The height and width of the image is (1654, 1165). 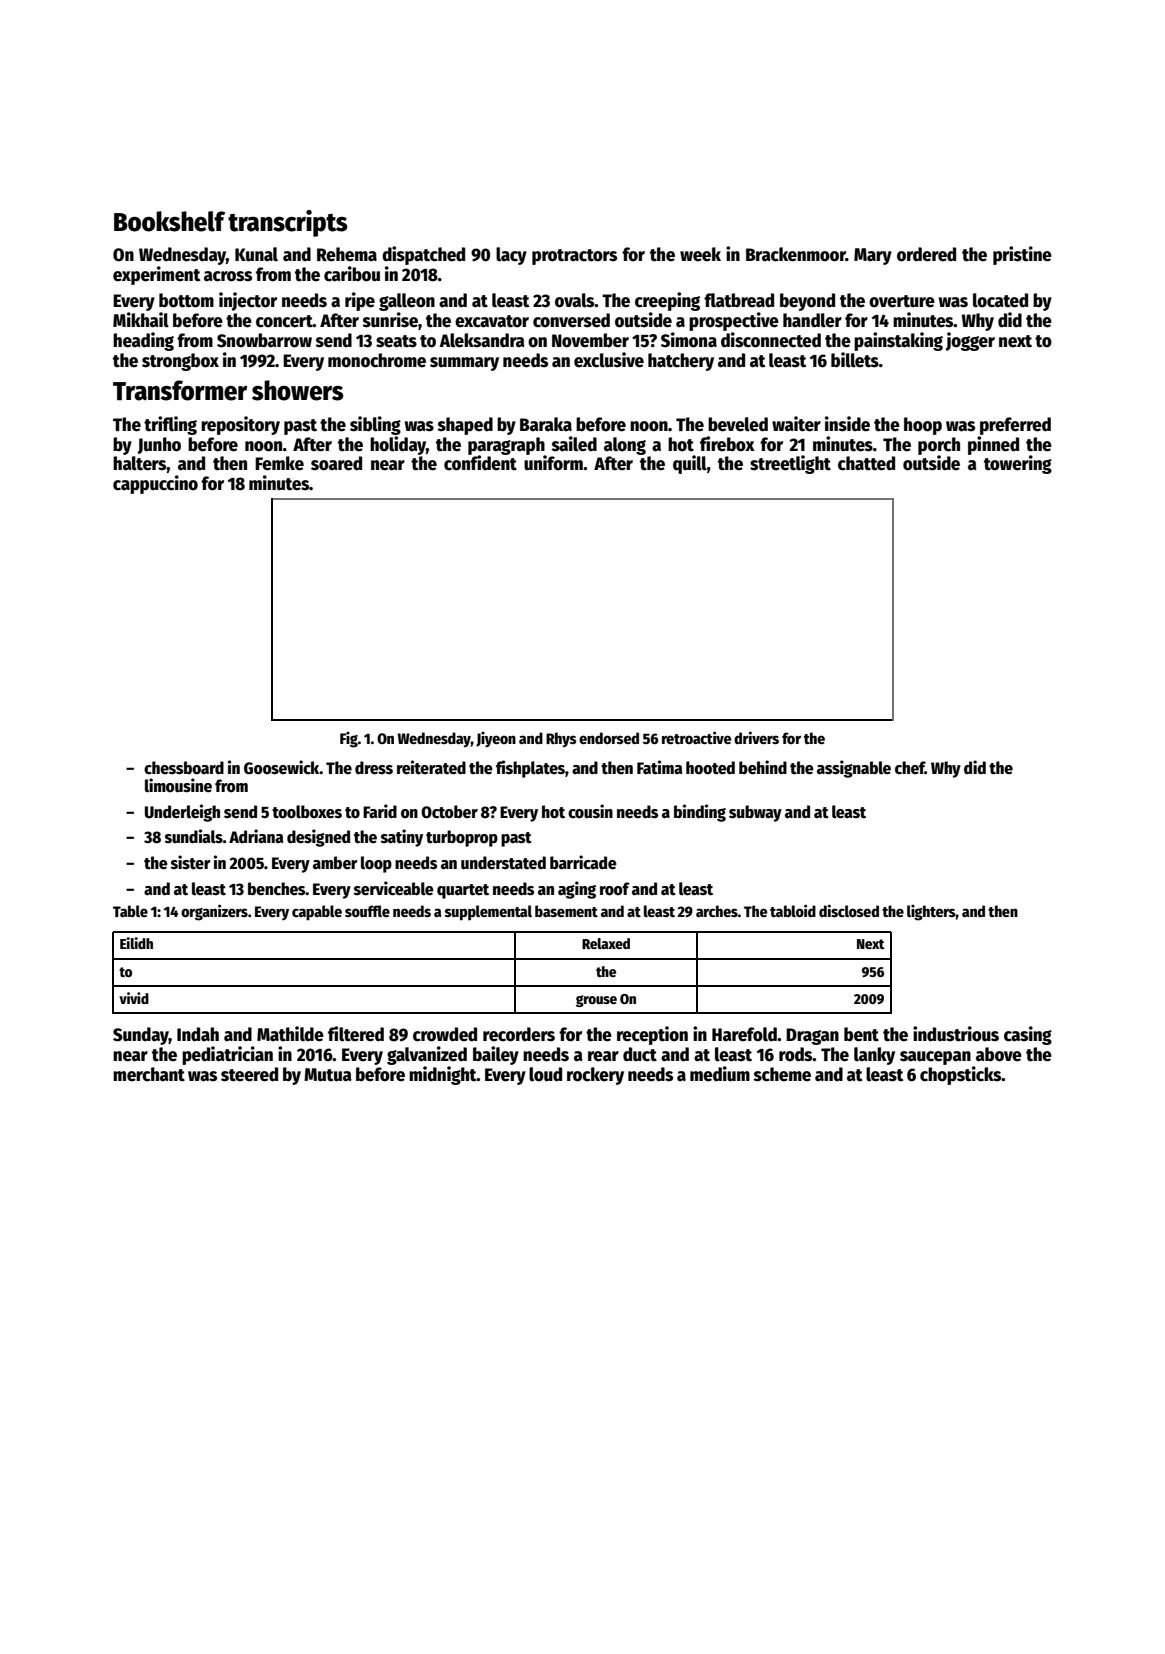 I want to click on Bookshelf, so click(x=169, y=221).
